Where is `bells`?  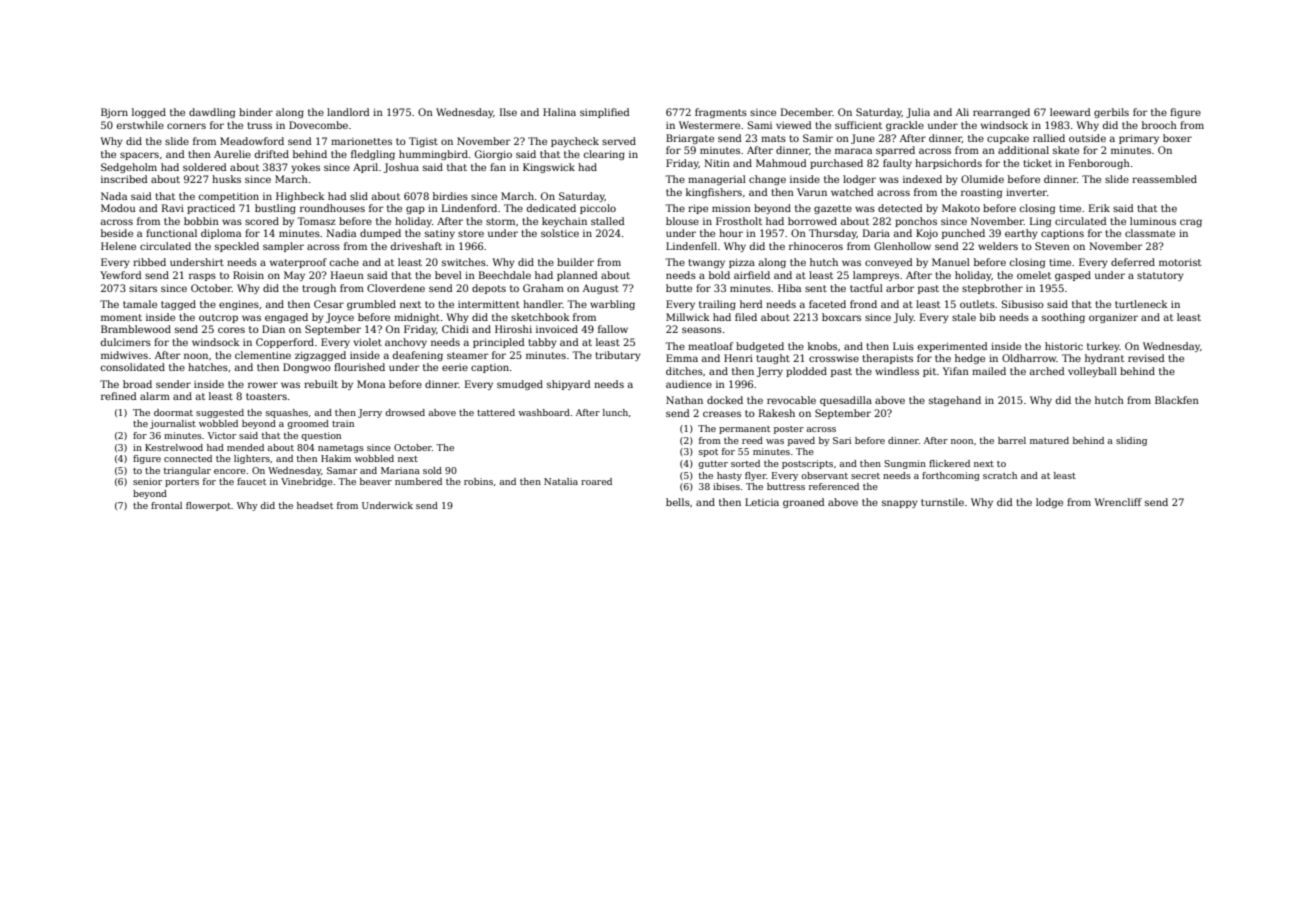 bells is located at coordinates (678, 502).
